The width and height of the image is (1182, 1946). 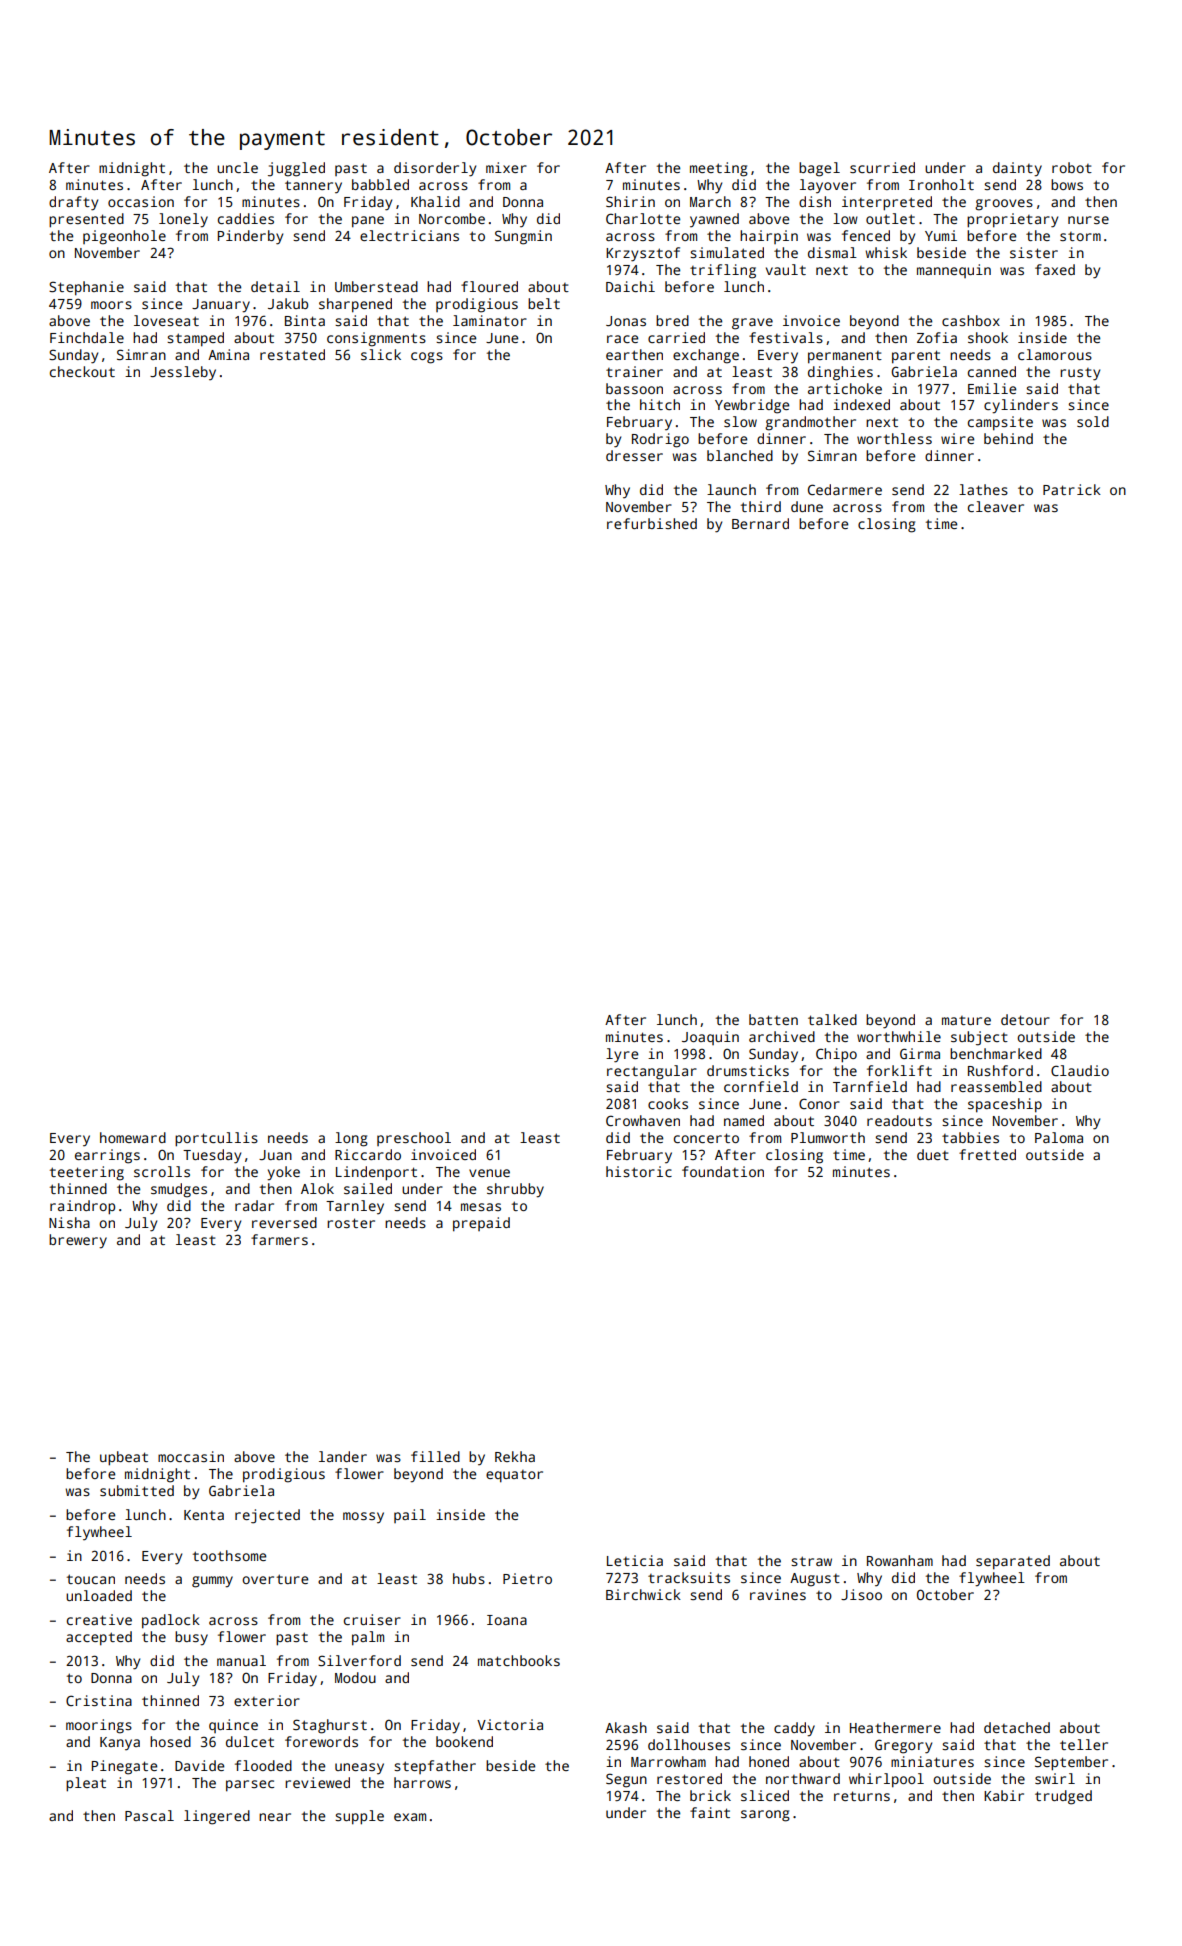 What do you see at coordinates (435, 1767) in the image?
I see `stepfather` at bounding box center [435, 1767].
